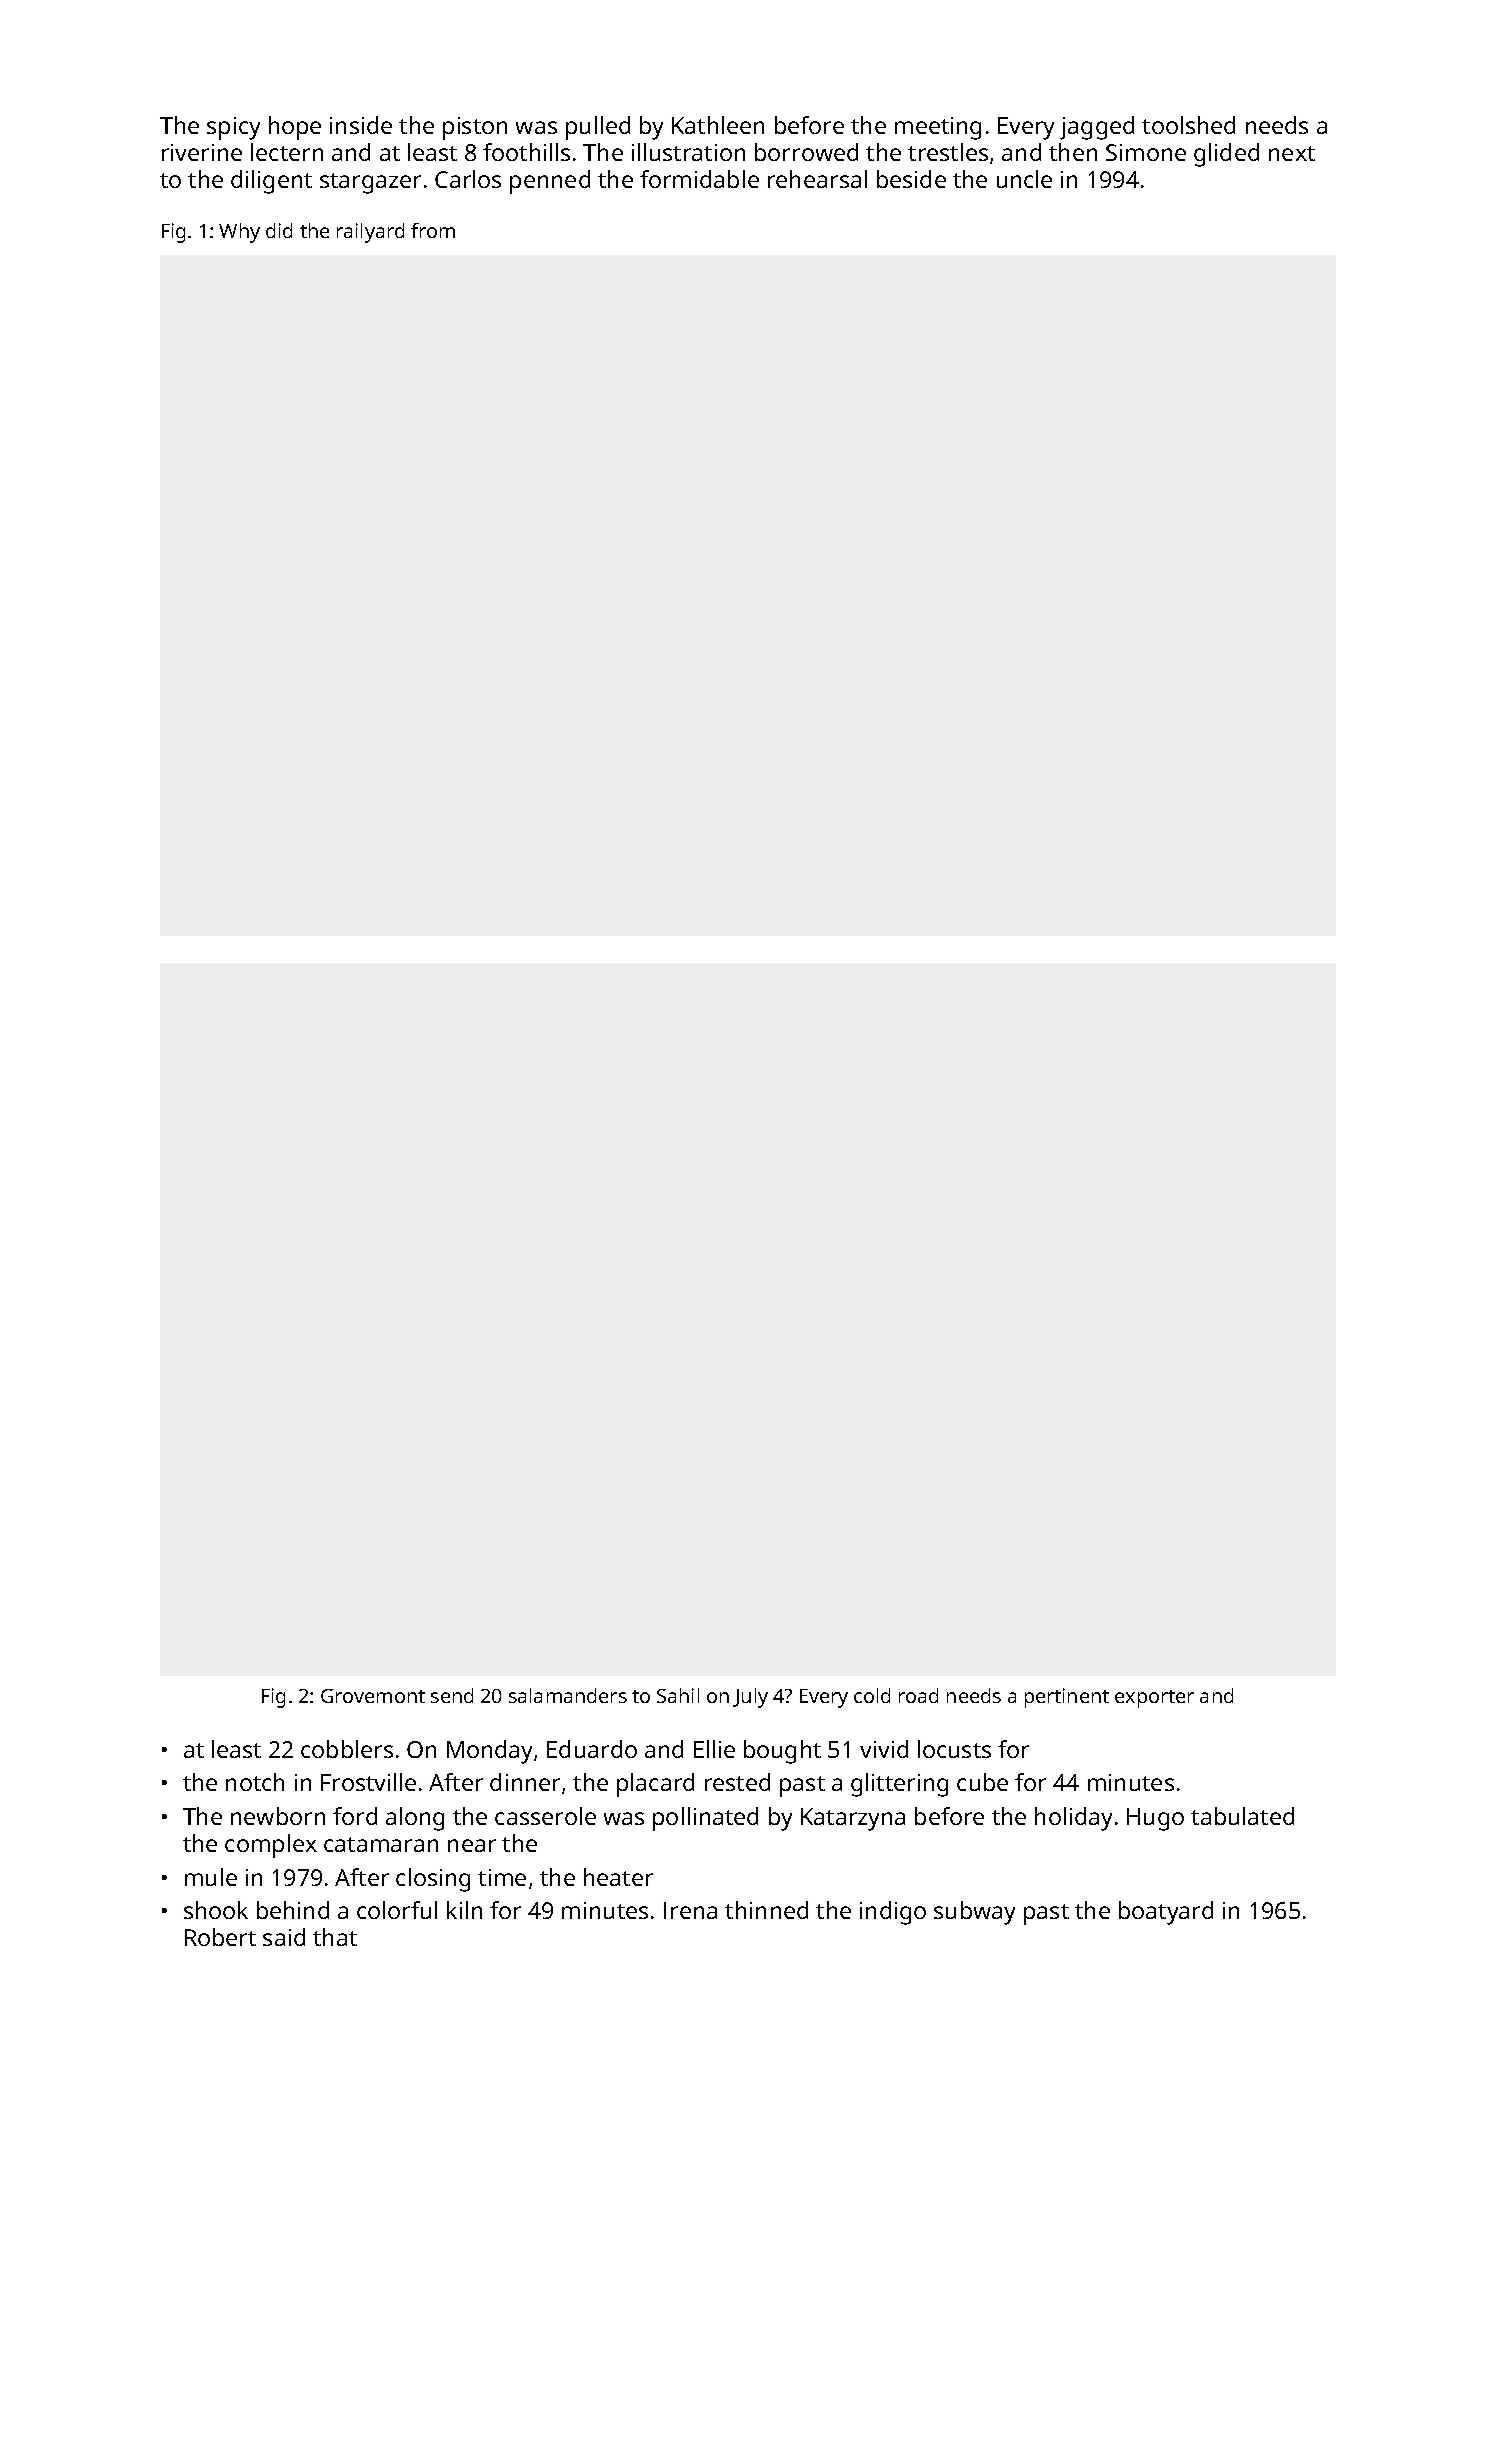 Image resolution: width=1496 pixels, height=2464 pixels. I want to click on Why, so click(239, 233).
